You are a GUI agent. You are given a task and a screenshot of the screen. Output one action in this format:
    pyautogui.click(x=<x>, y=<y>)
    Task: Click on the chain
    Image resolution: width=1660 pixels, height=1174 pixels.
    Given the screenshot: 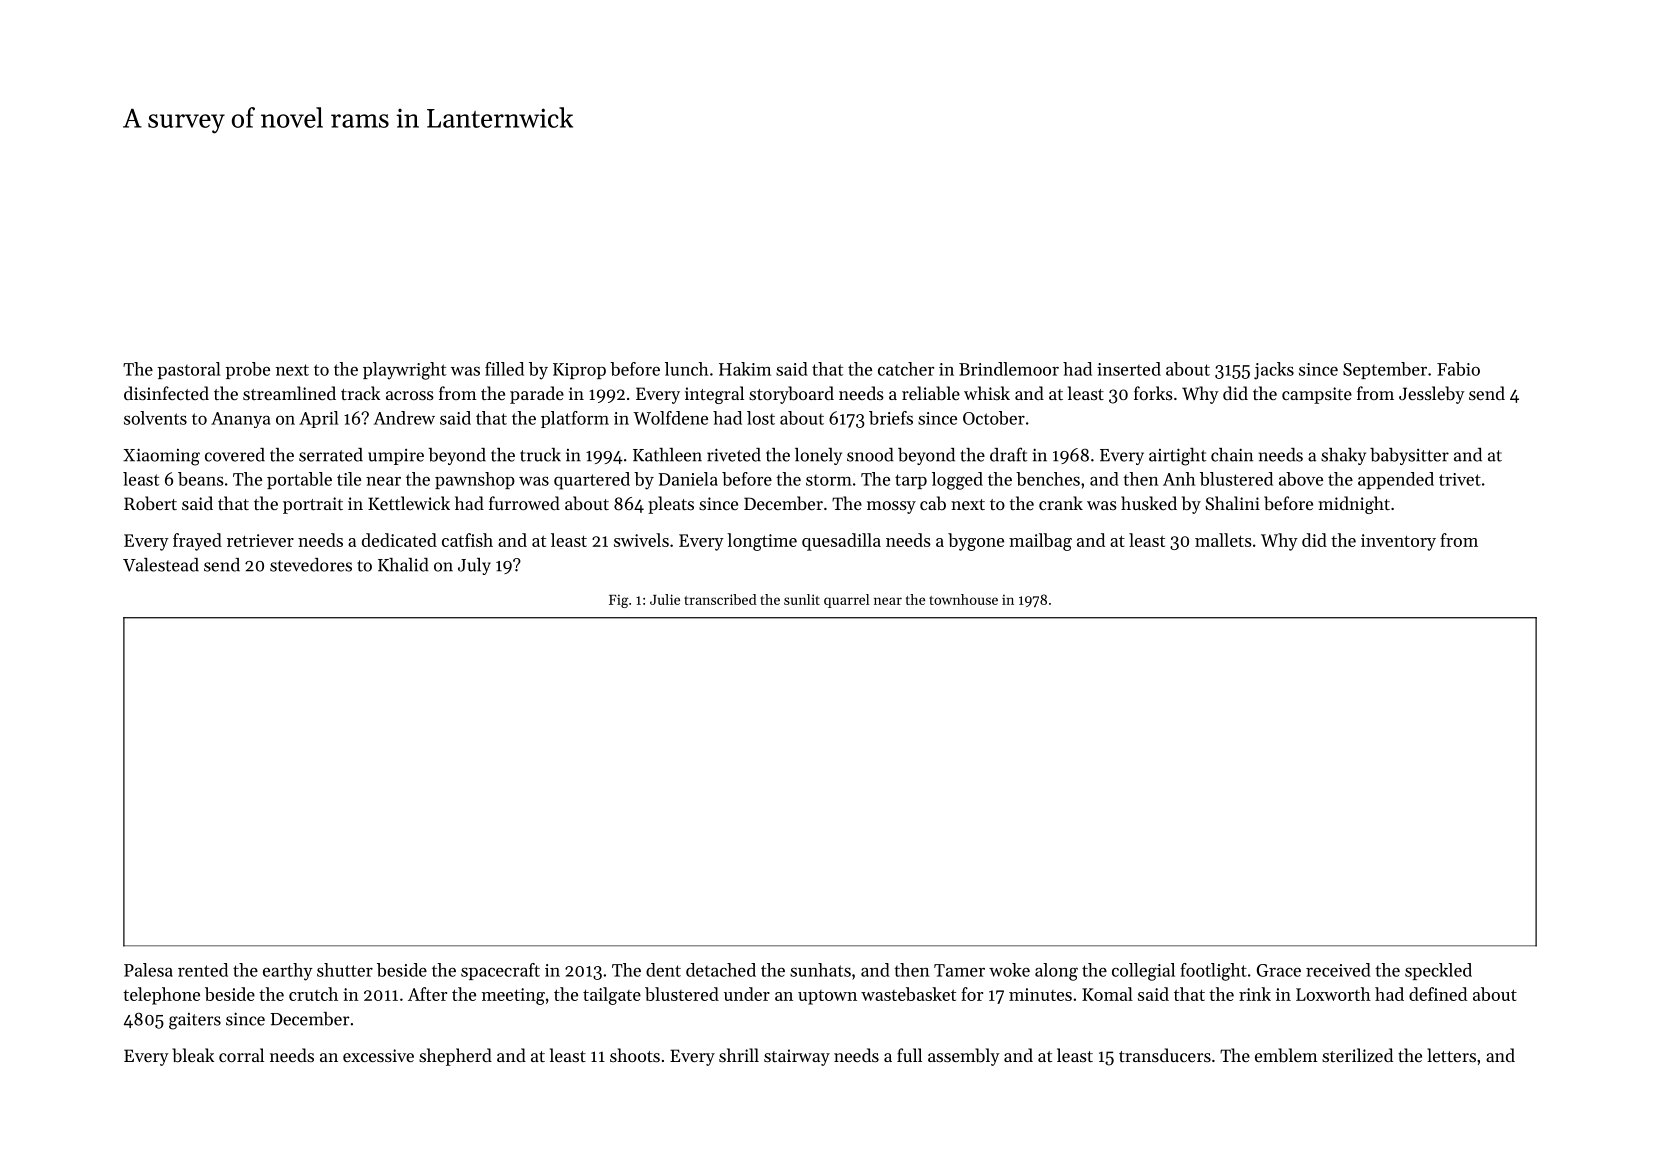 What is the action you would take?
    pyautogui.click(x=1232, y=455)
